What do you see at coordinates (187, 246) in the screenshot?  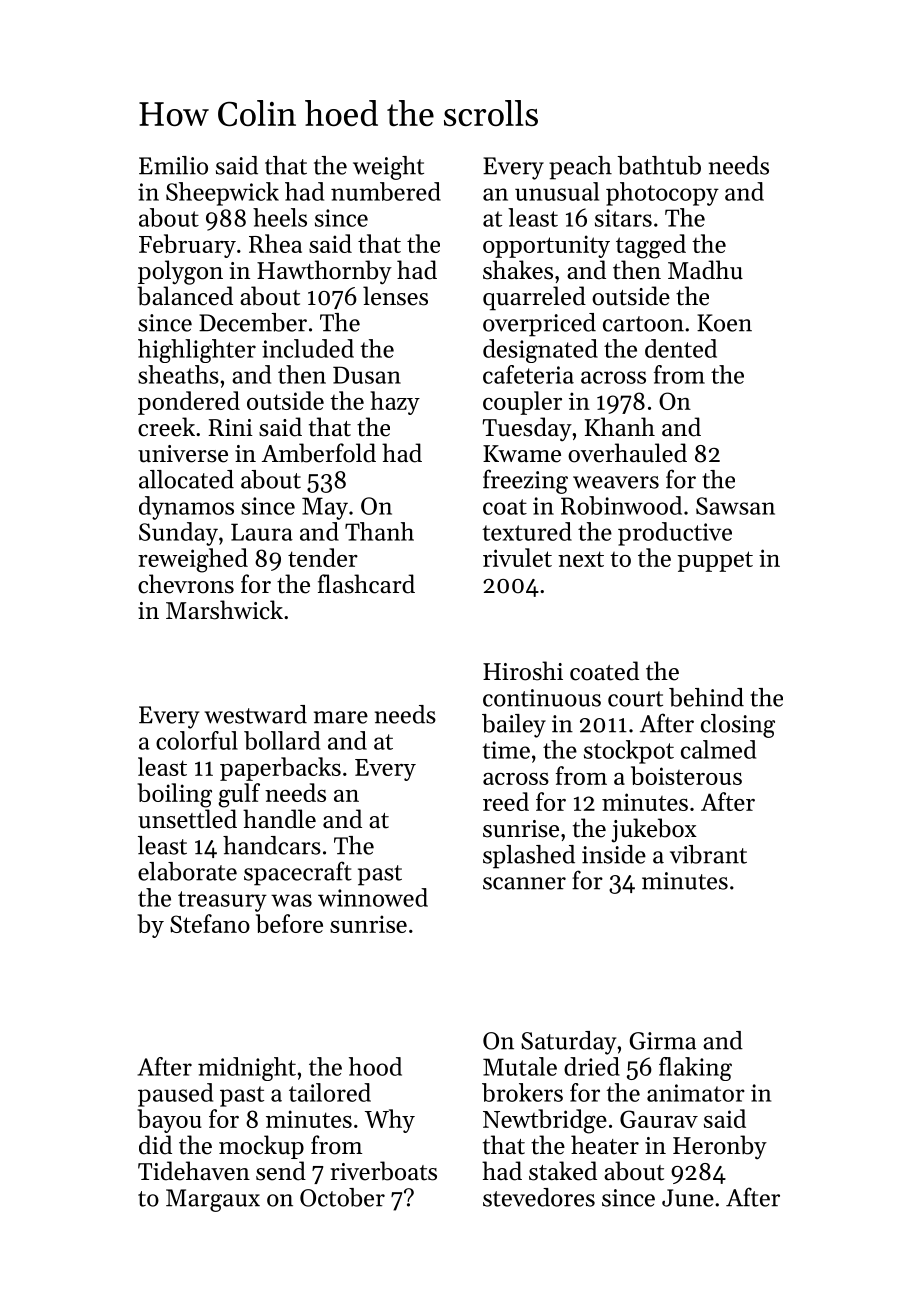 I see `February` at bounding box center [187, 246].
